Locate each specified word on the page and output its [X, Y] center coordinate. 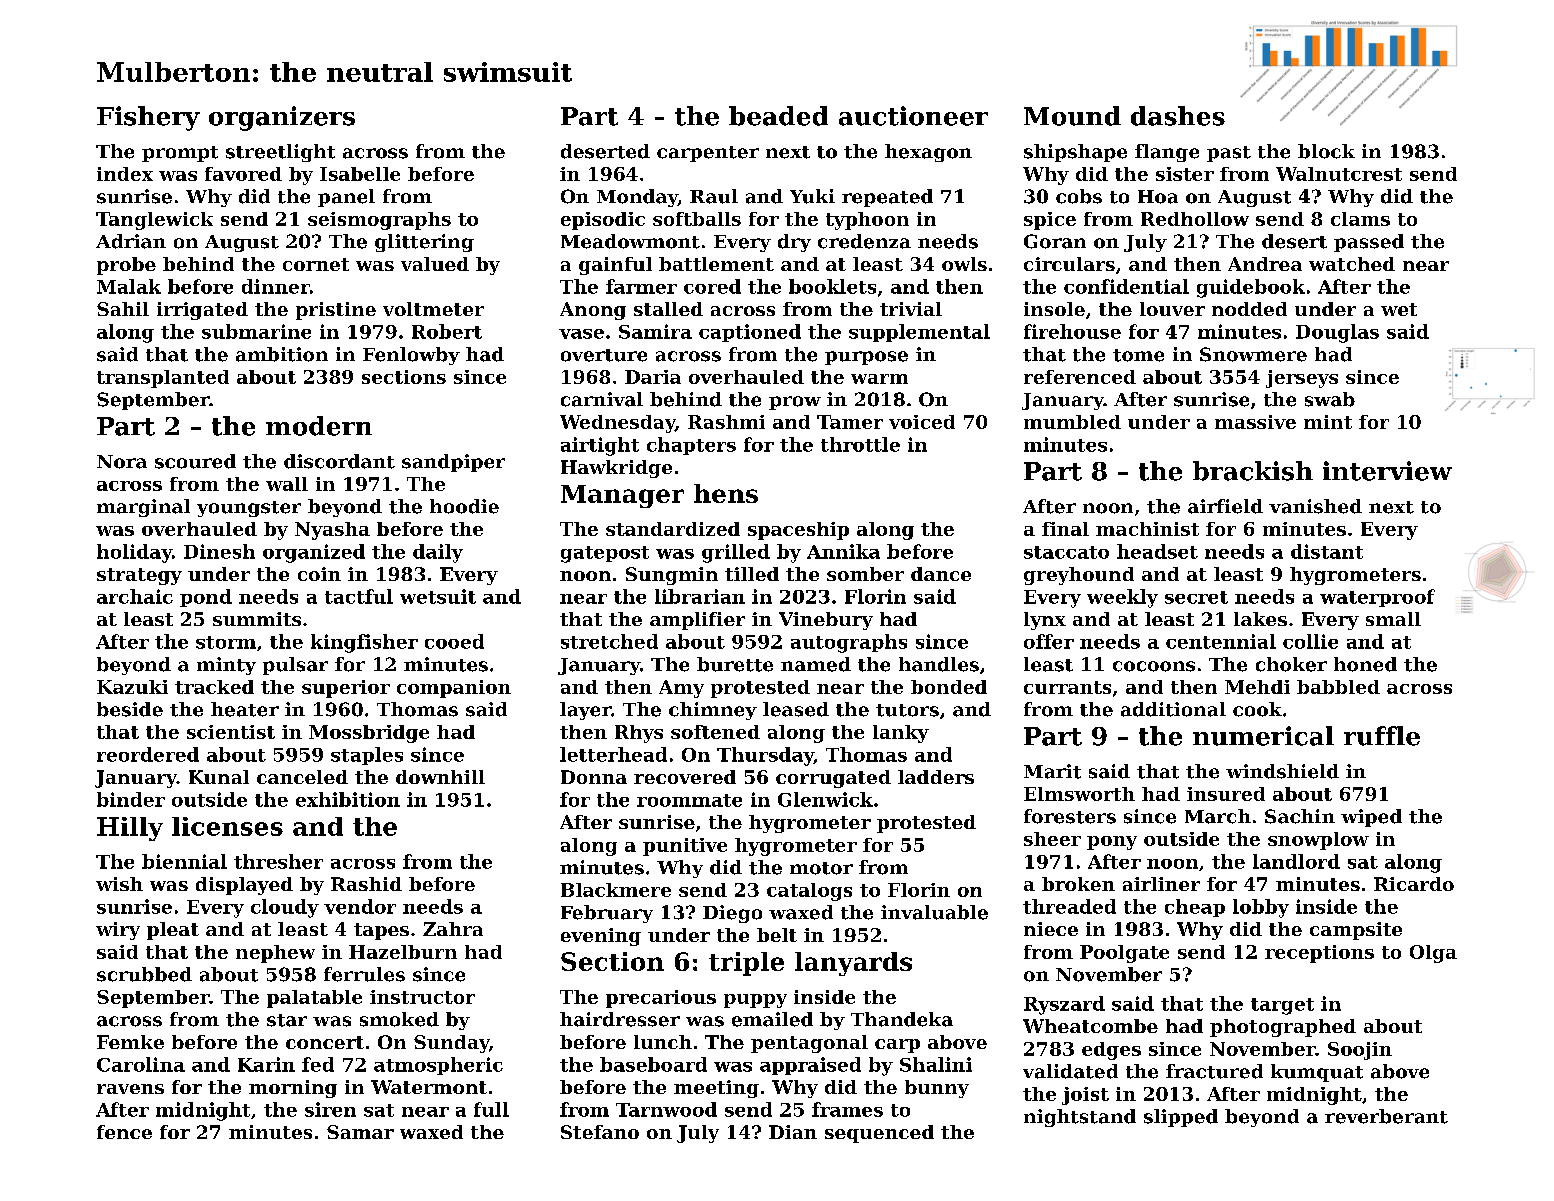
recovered [685, 777]
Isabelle [360, 174]
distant [1327, 551]
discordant [339, 461]
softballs [697, 219]
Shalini [936, 1064]
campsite [1356, 931]
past [1229, 154]
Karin [266, 1064]
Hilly [130, 829]
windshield [1282, 771]
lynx [1045, 621]
